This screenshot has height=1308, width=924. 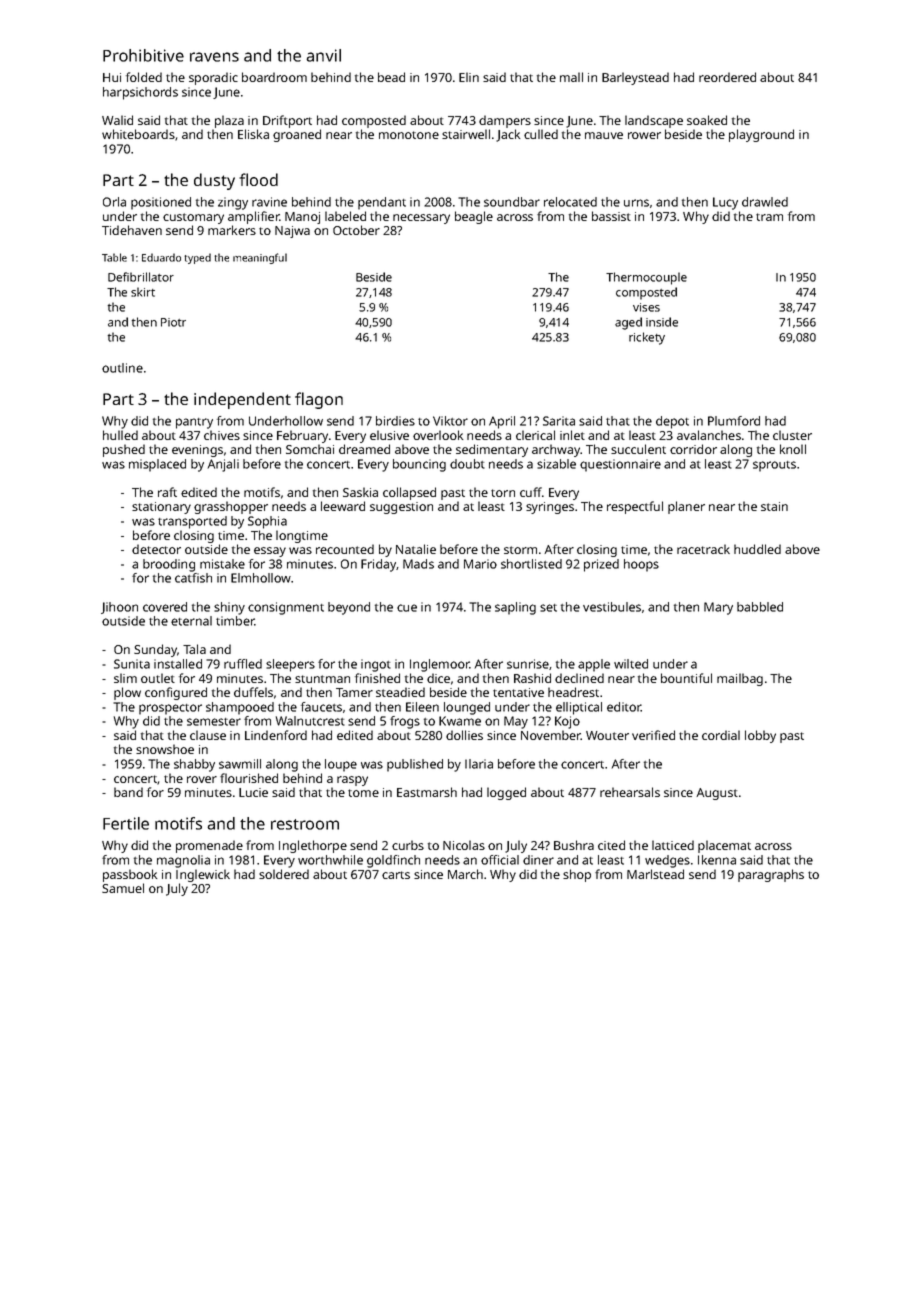 What do you see at coordinates (194, 423) in the screenshot?
I see `pantry` at bounding box center [194, 423].
